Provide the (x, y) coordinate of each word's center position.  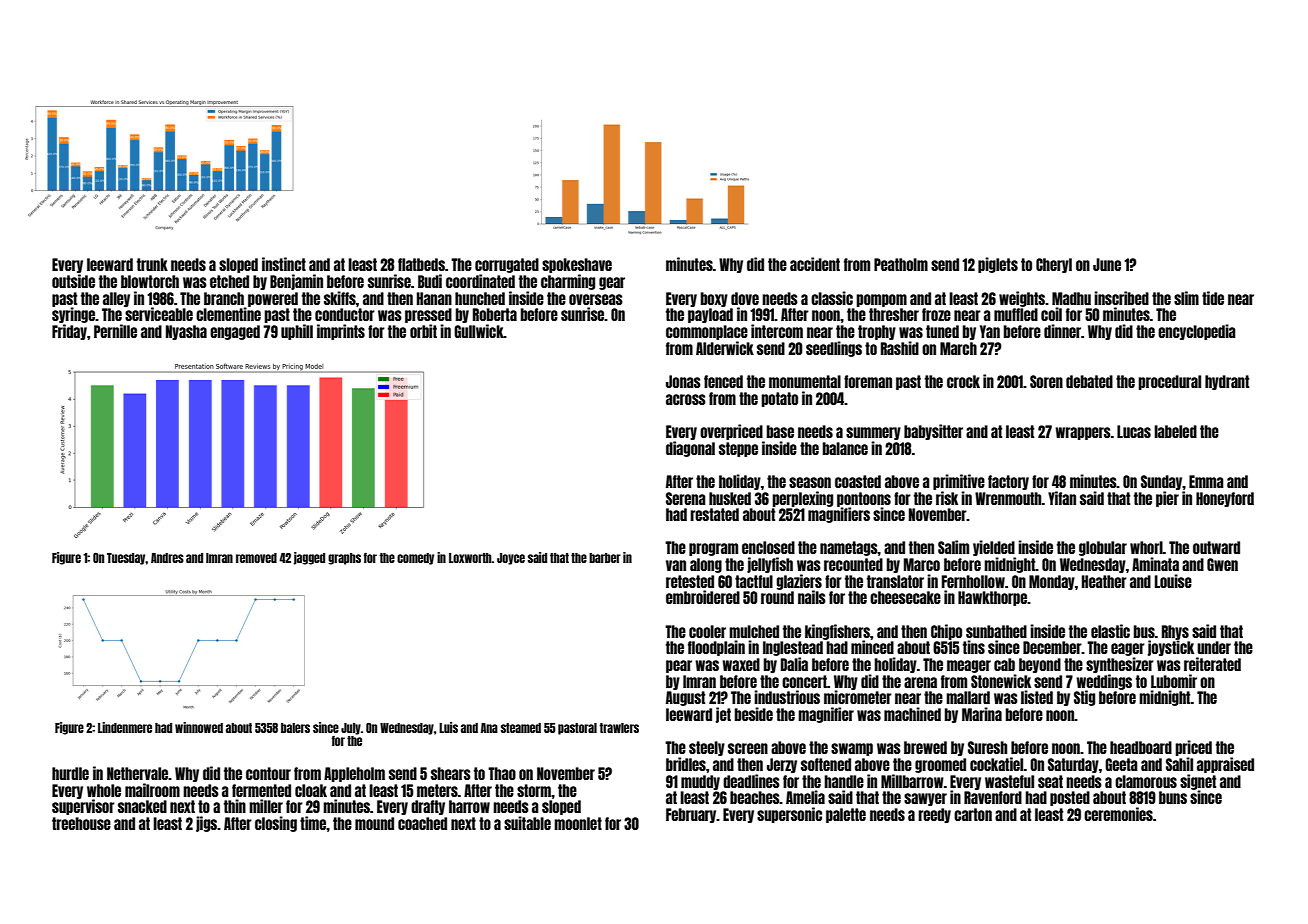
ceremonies (1118, 814)
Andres (167, 558)
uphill (297, 332)
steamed (521, 728)
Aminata (1155, 564)
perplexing (802, 499)
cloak (311, 790)
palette (846, 815)
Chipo (946, 632)
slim (1186, 298)
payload (710, 315)
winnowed (199, 727)
